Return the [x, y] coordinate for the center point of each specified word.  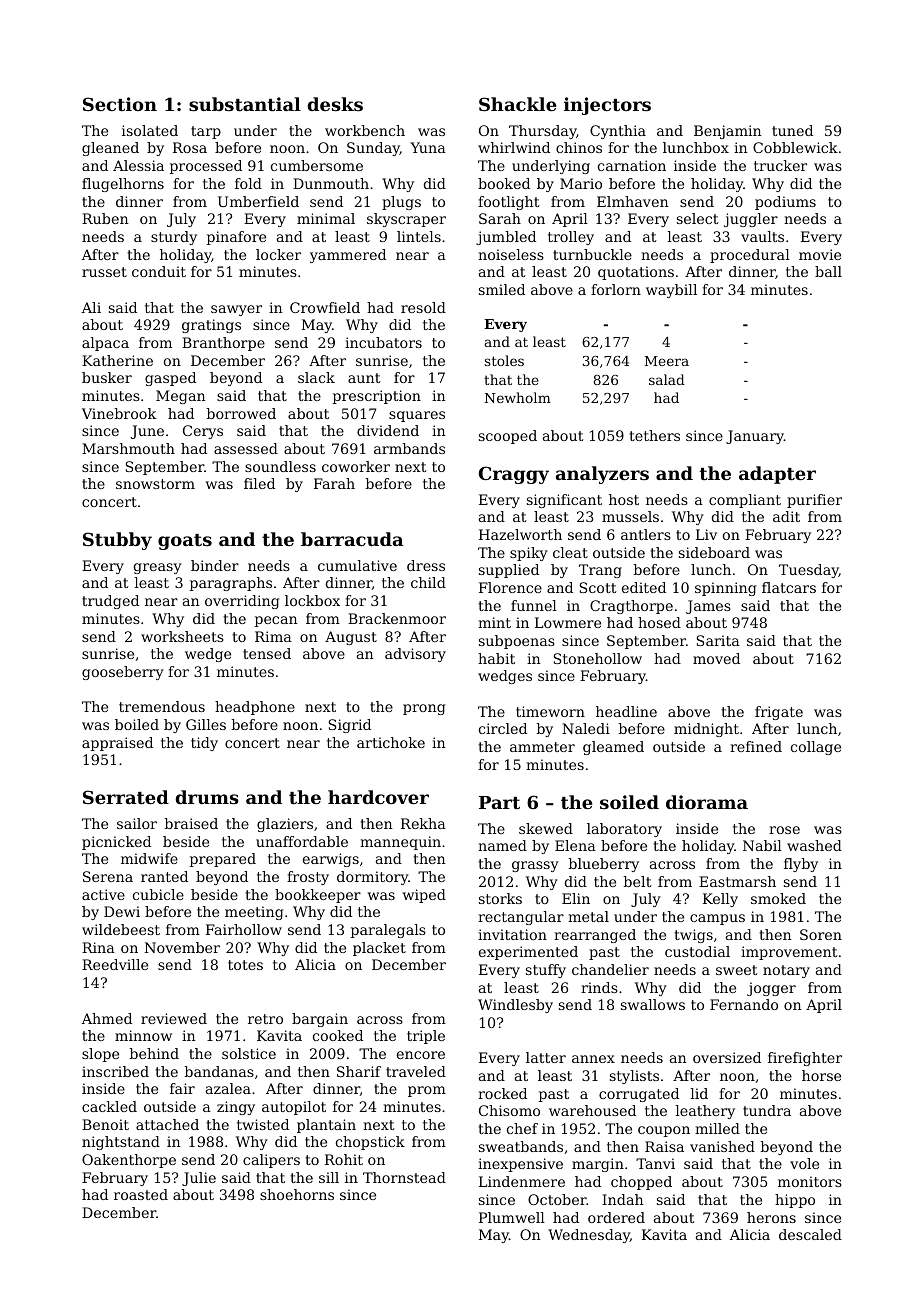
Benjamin [728, 132]
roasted [141, 1194]
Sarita [718, 640]
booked [504, 183]
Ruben [105, 218]
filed [259, 483]
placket [379, 949]
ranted [164, 876]
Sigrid [350, 726]
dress [426, 565]
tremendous [162, 706]
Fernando [744, 1004]
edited [644, 587]
